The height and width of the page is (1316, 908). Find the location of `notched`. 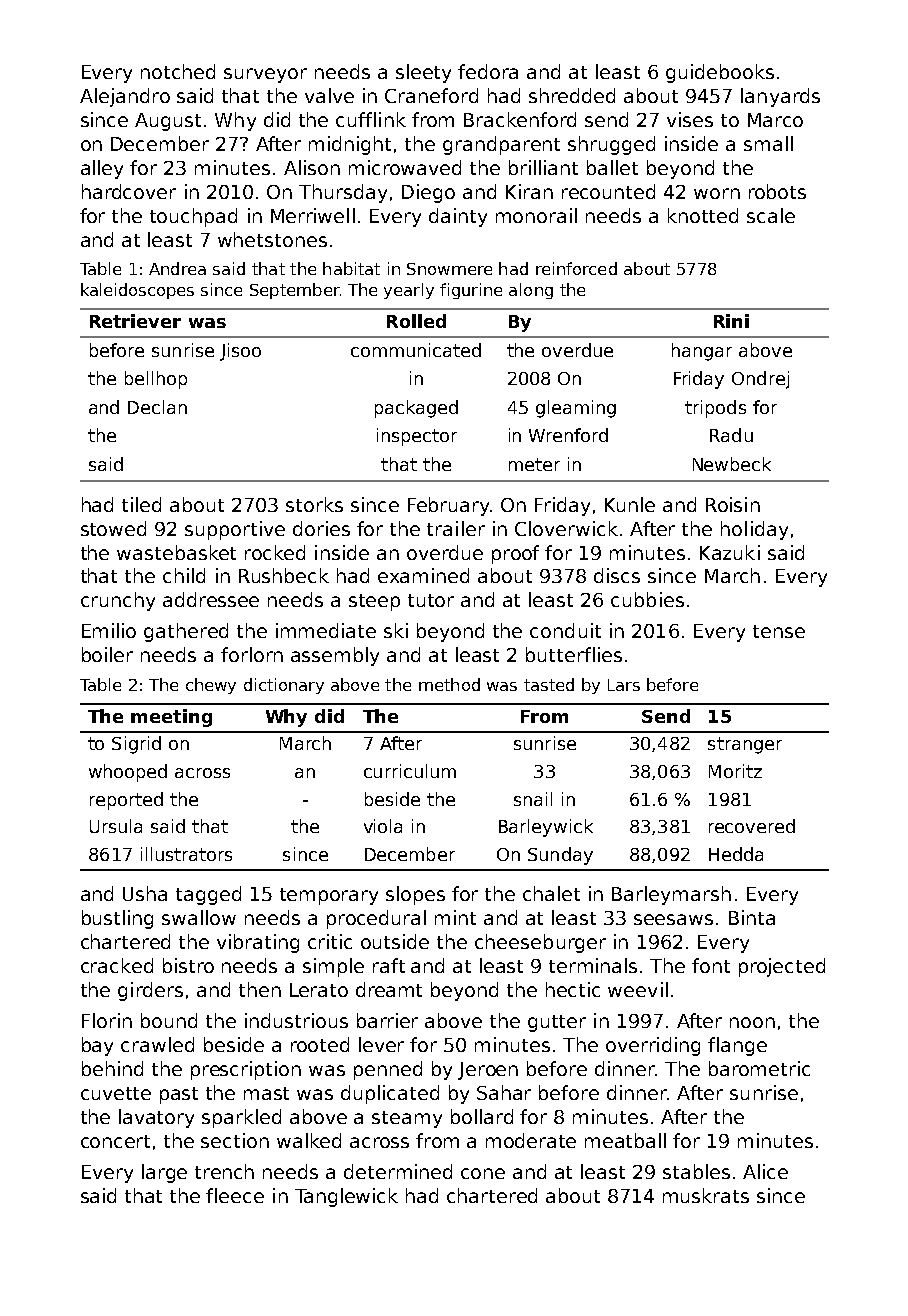

notched is located at coordinates (178, 71).
